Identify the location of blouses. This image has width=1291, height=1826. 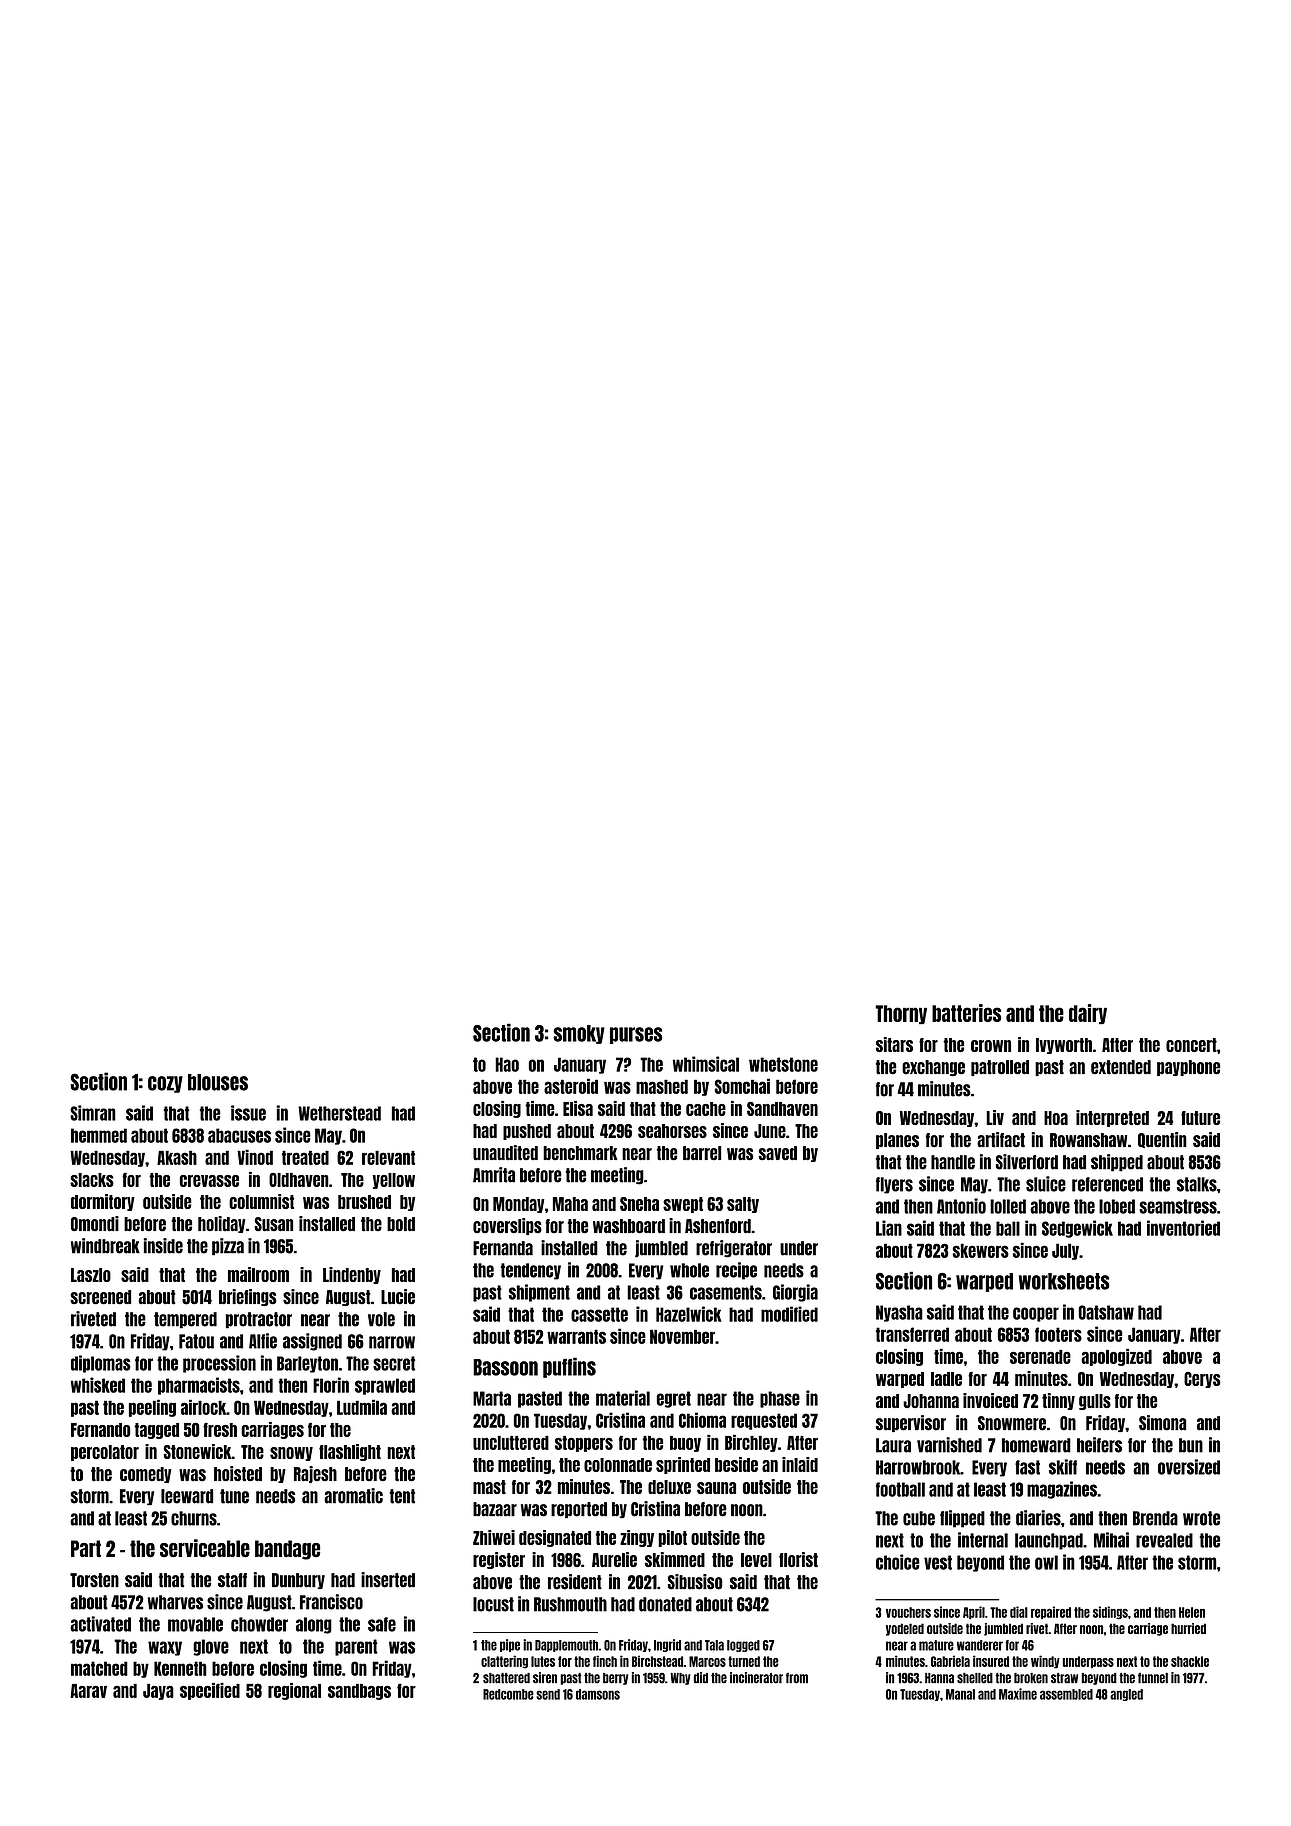
(218, 1082).
